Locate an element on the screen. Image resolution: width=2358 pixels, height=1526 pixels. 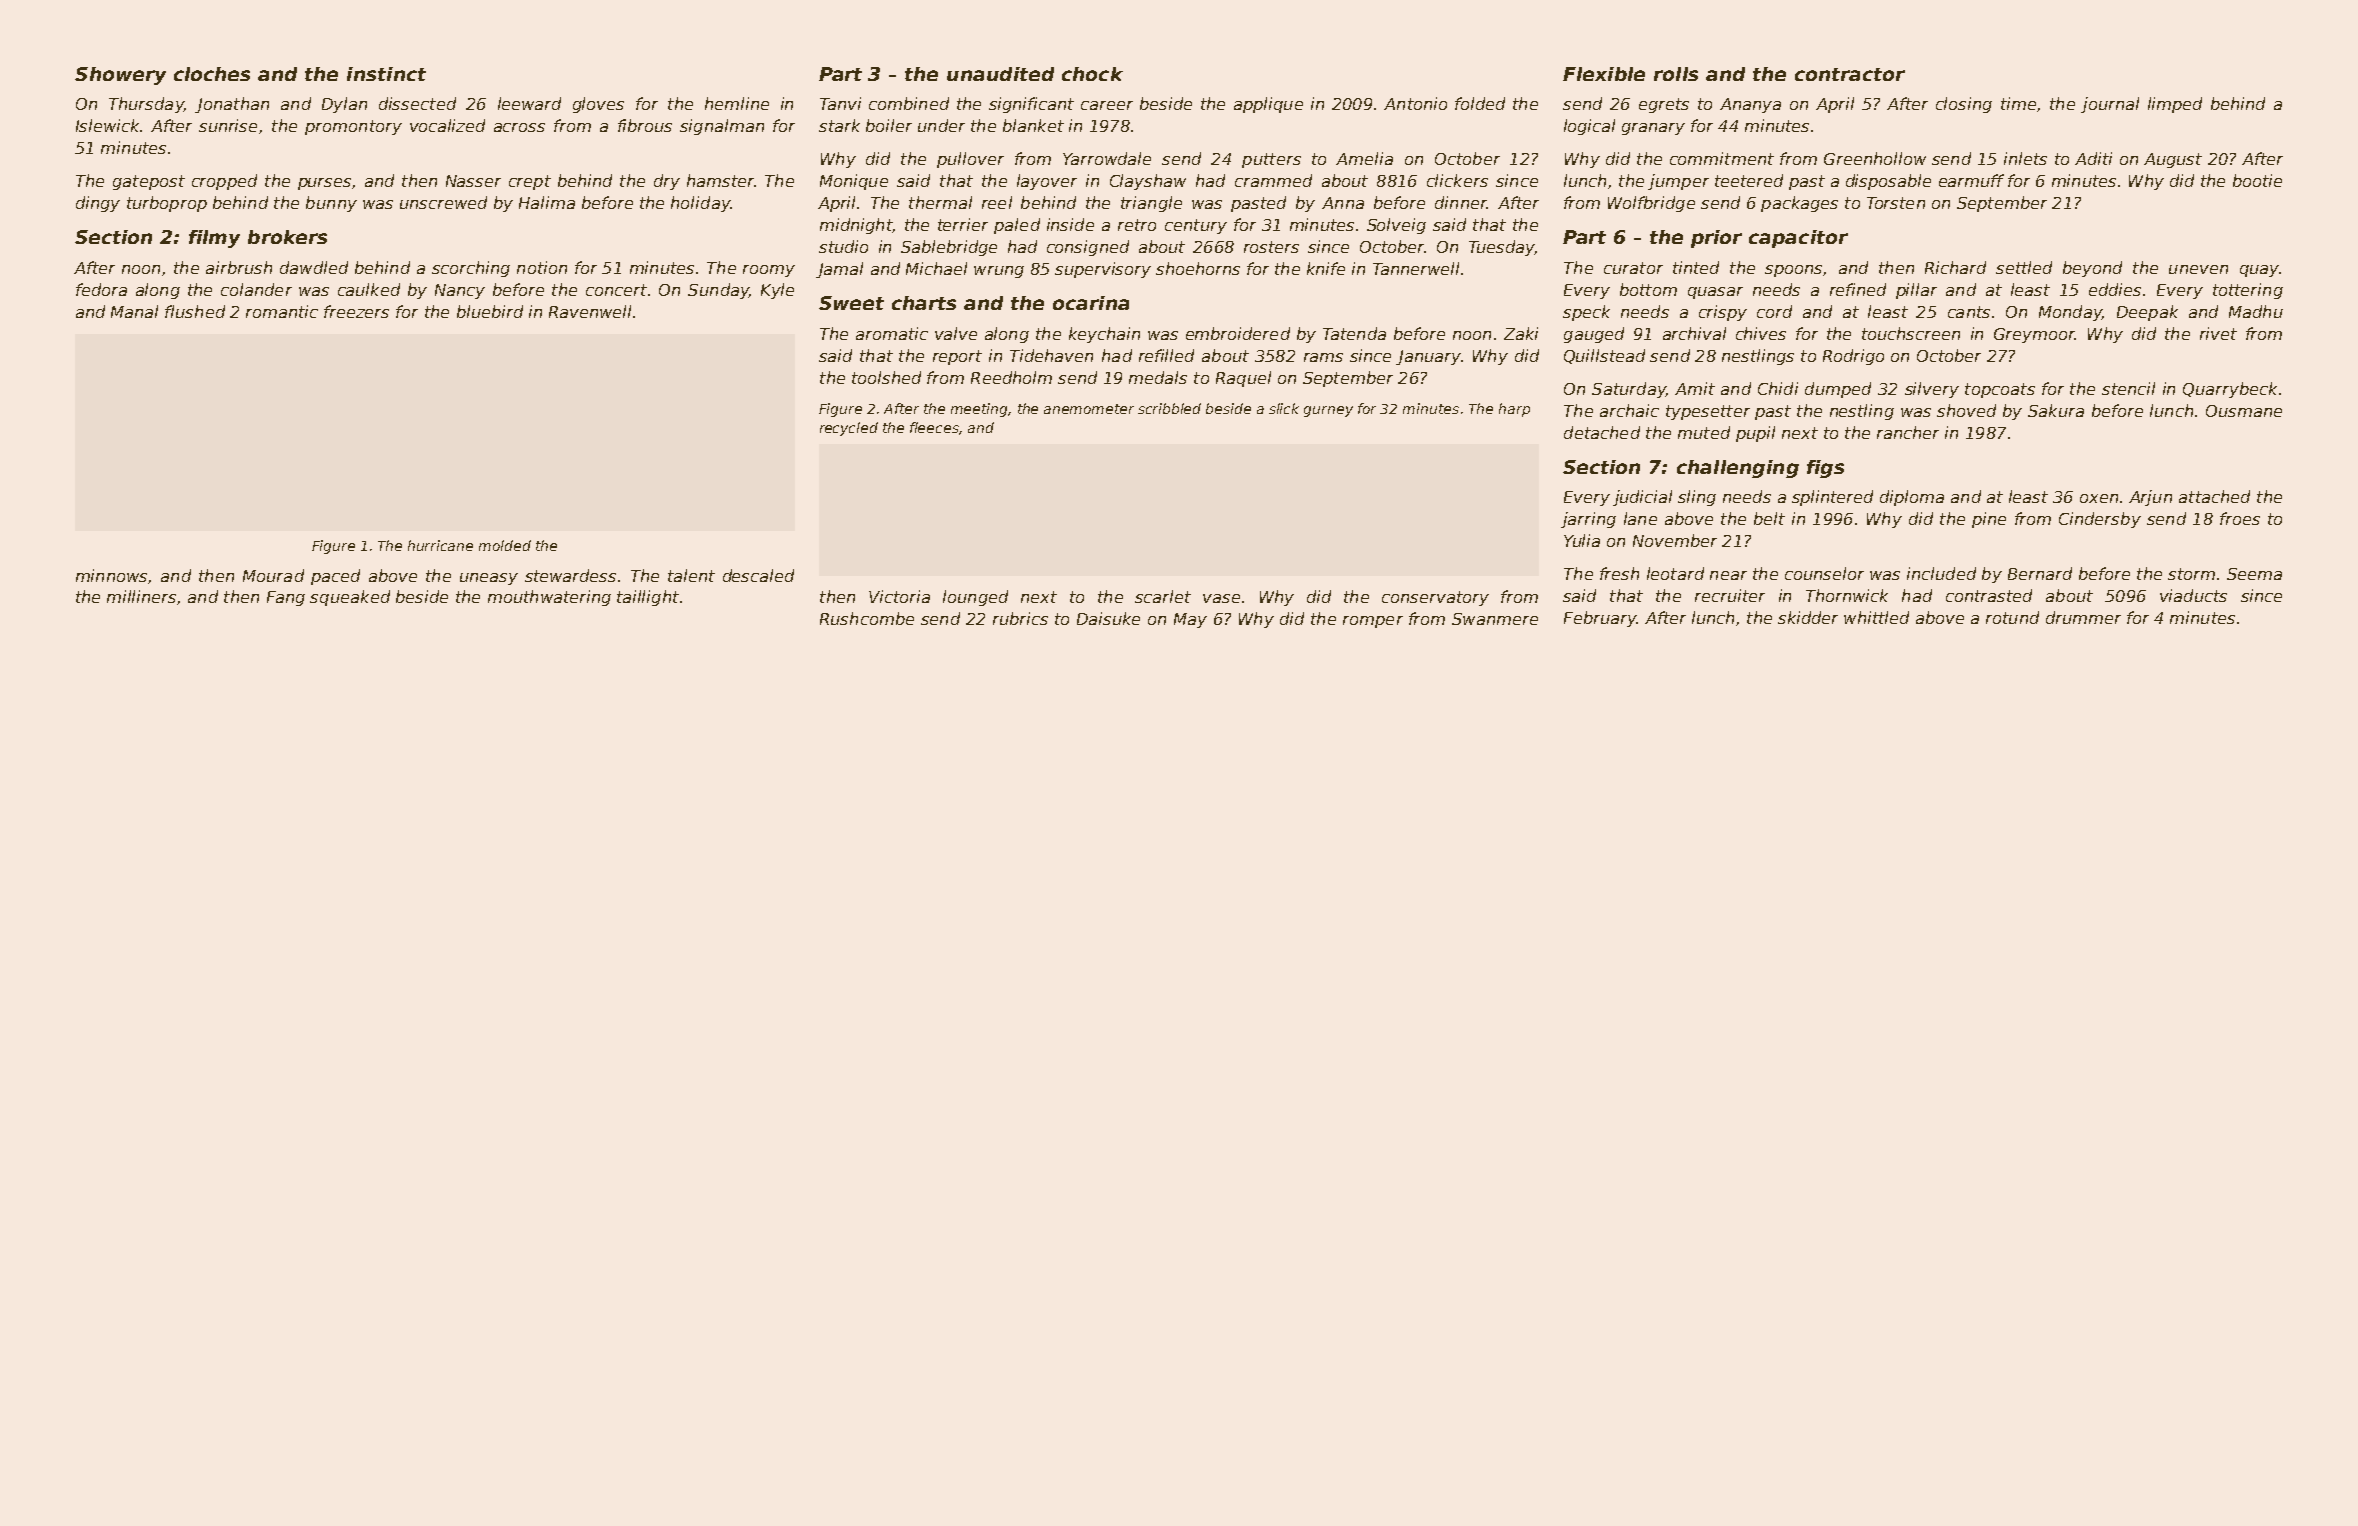
instinct is located at coordinates (386, 74).
